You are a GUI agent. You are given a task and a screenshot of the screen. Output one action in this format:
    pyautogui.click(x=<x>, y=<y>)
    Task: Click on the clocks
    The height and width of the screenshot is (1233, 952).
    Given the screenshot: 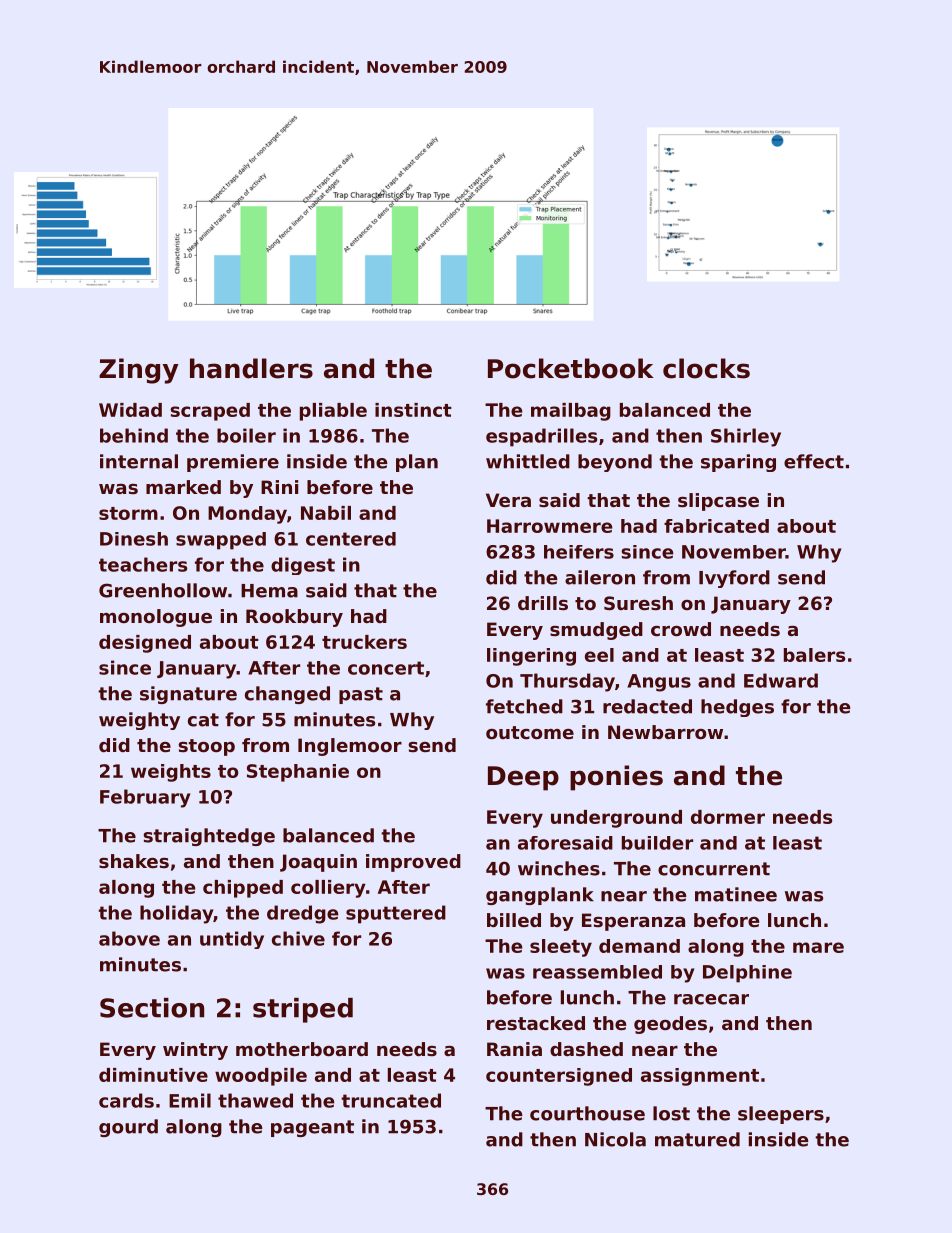 What is the action you would take?
    pyautogui.click(x=706, y=368)
